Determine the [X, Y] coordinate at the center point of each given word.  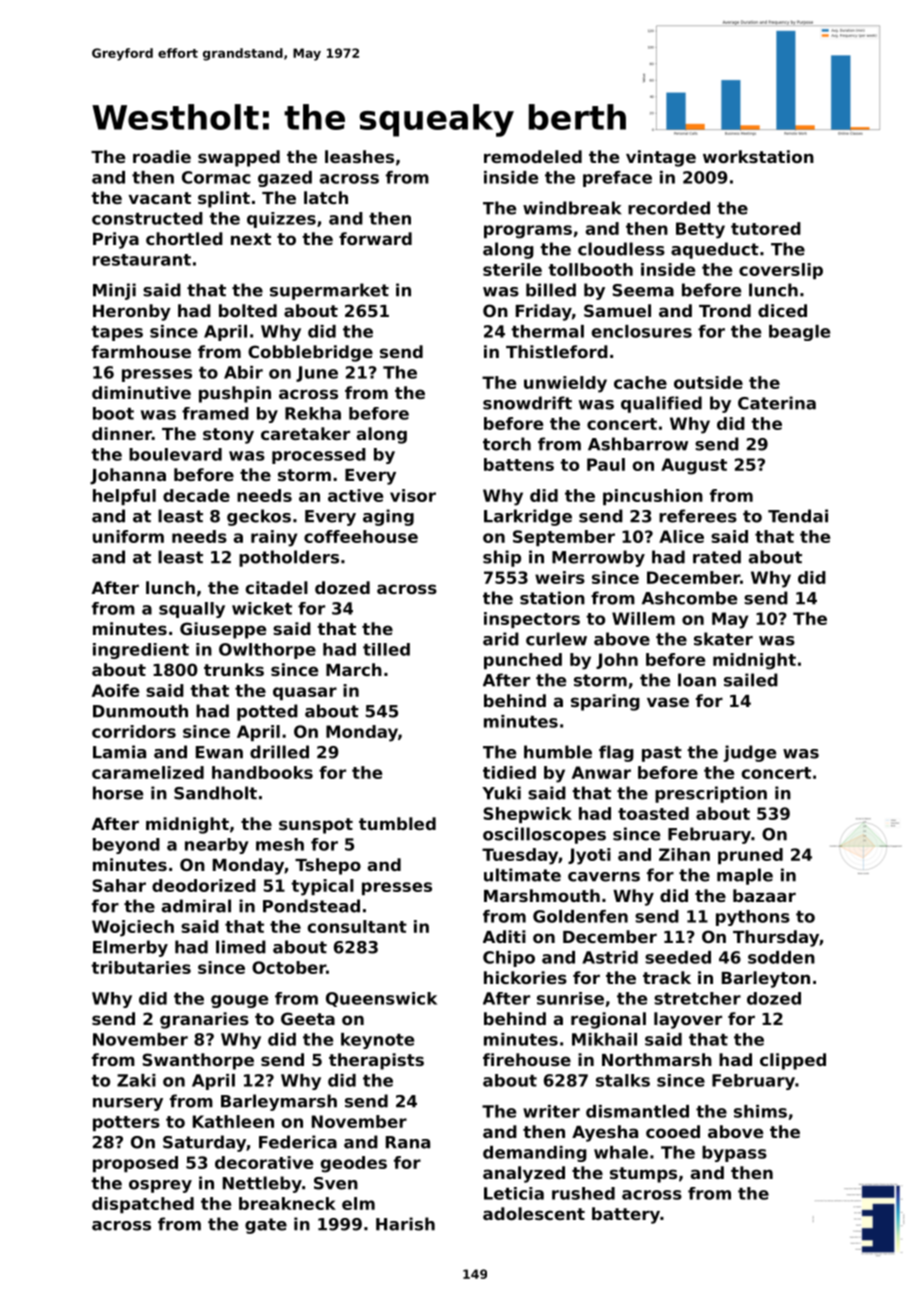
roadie [162, 156]
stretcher [697, 998]
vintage [661, 158]
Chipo [509, 959]
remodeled [533, 156]
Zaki [136, 1080]
